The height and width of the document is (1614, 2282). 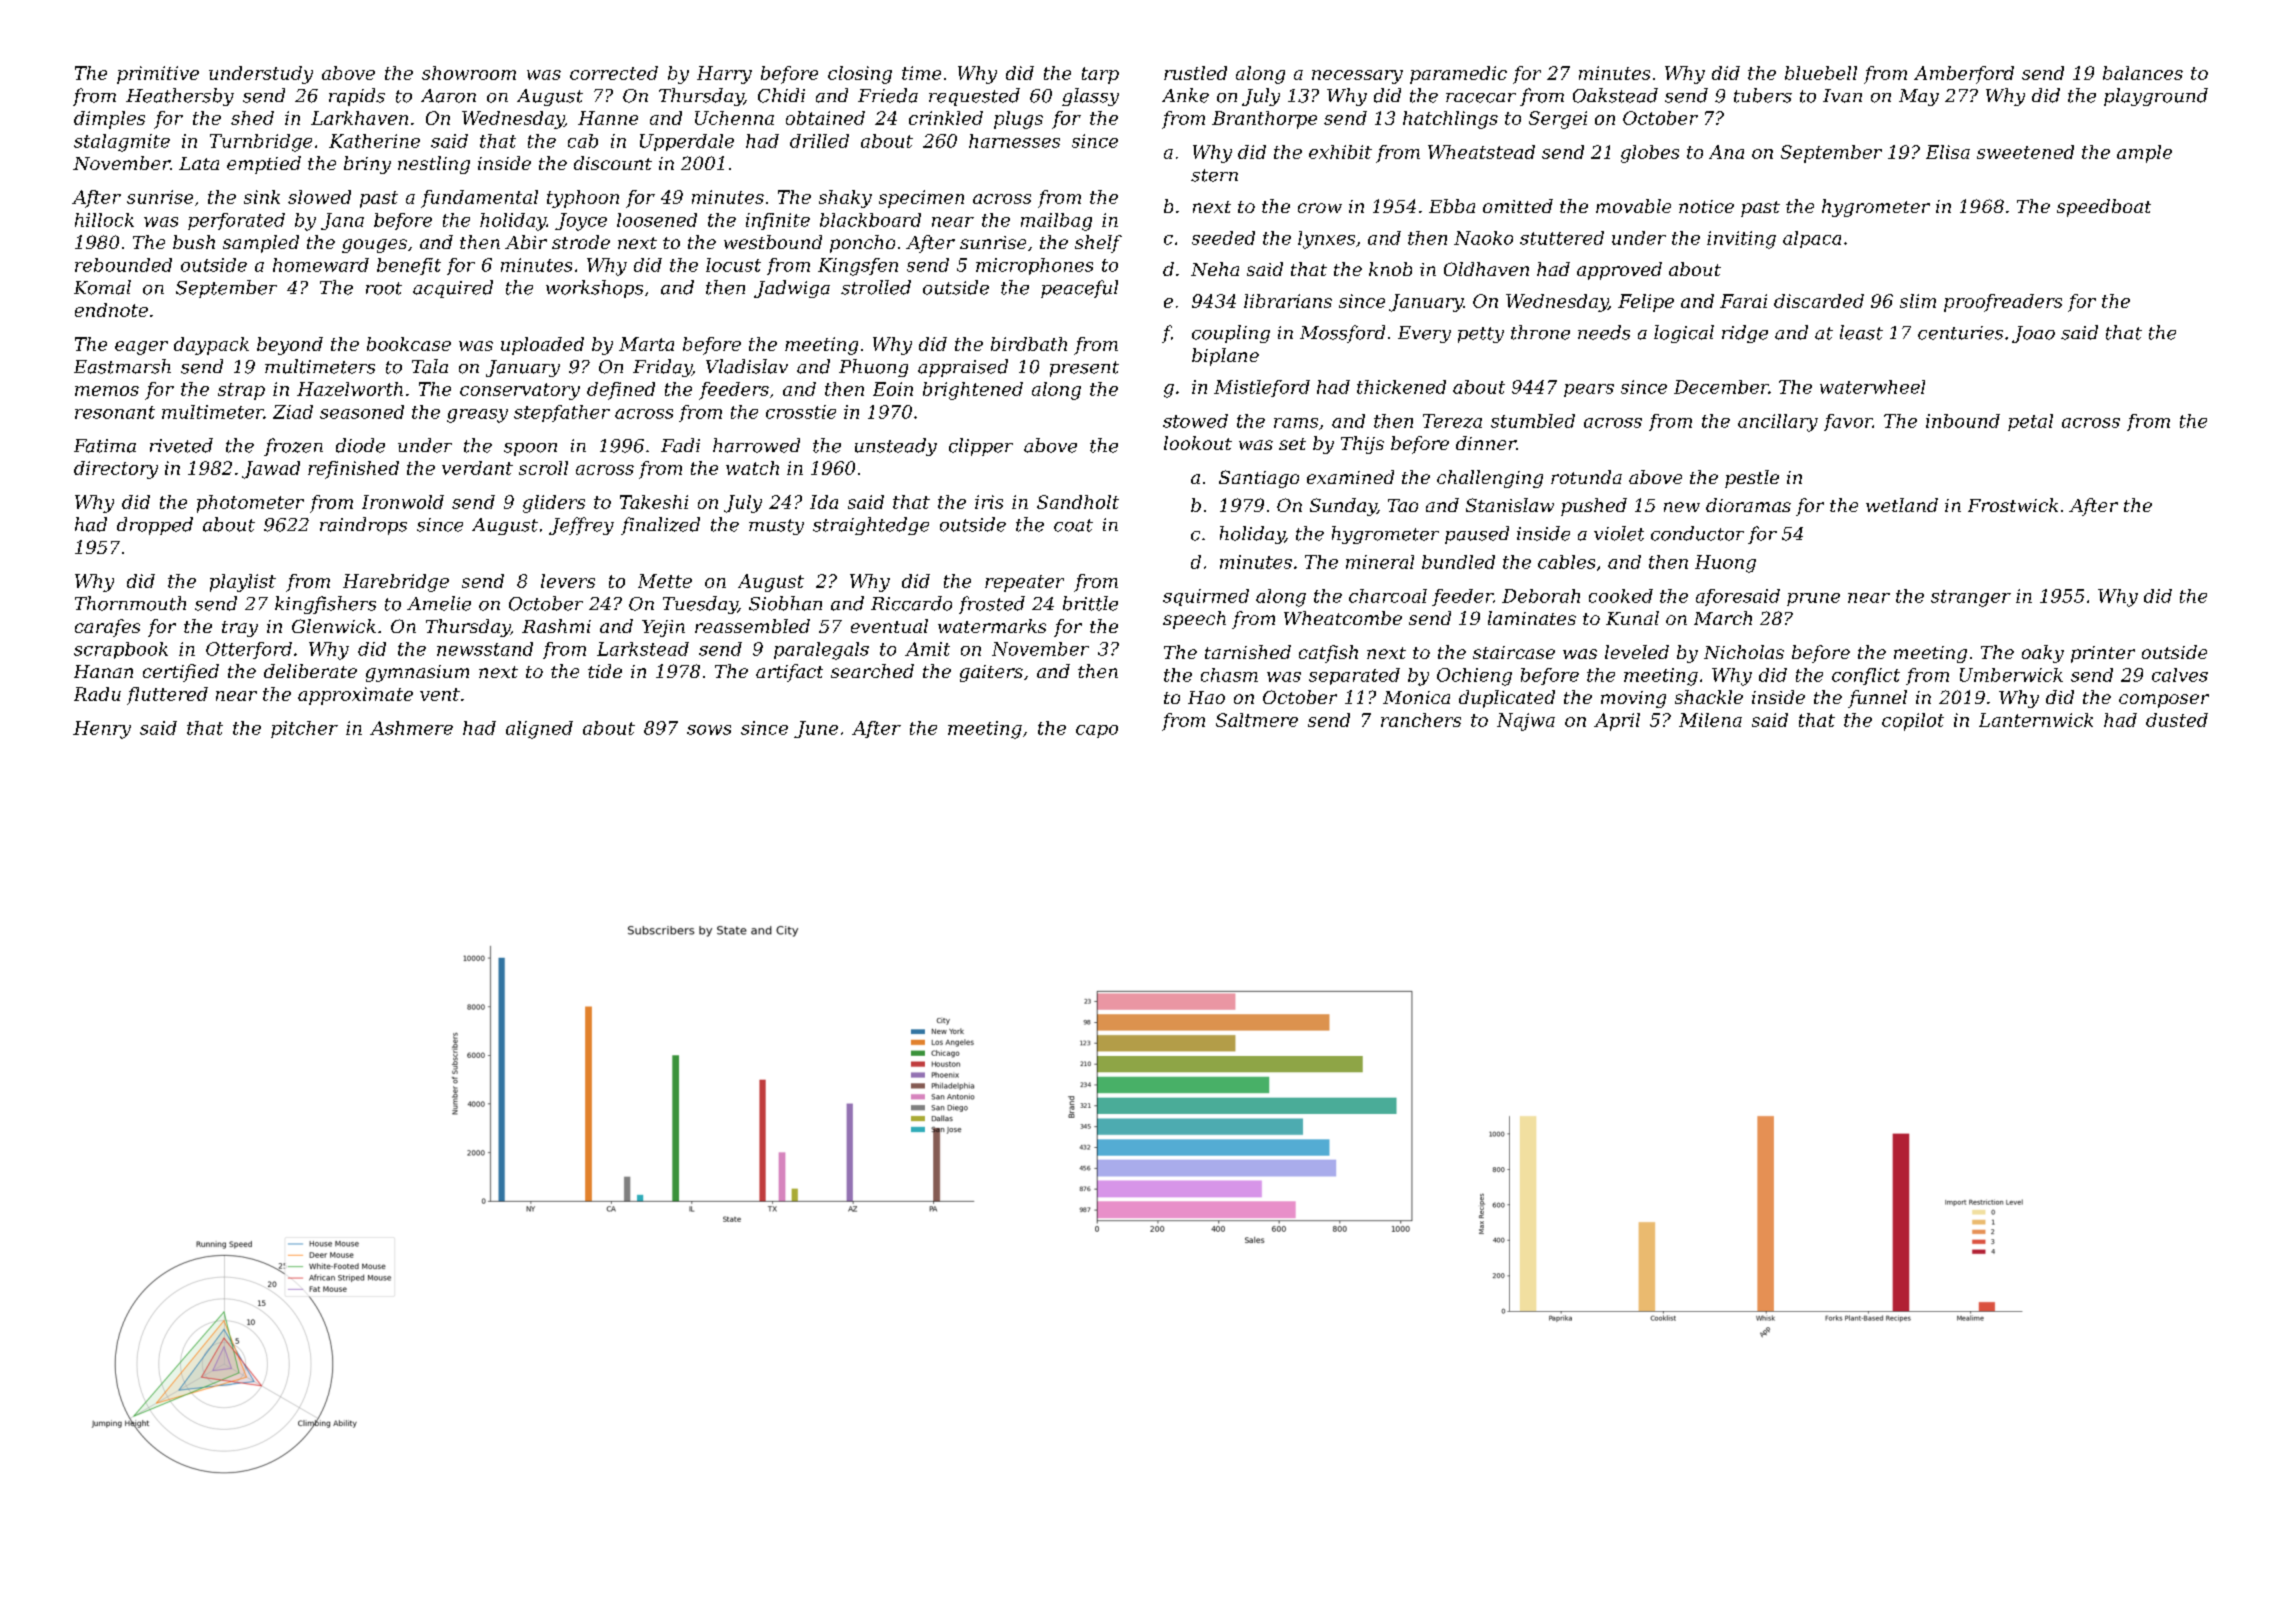 I want to click on Joao, so click(x=2033, y=334).
